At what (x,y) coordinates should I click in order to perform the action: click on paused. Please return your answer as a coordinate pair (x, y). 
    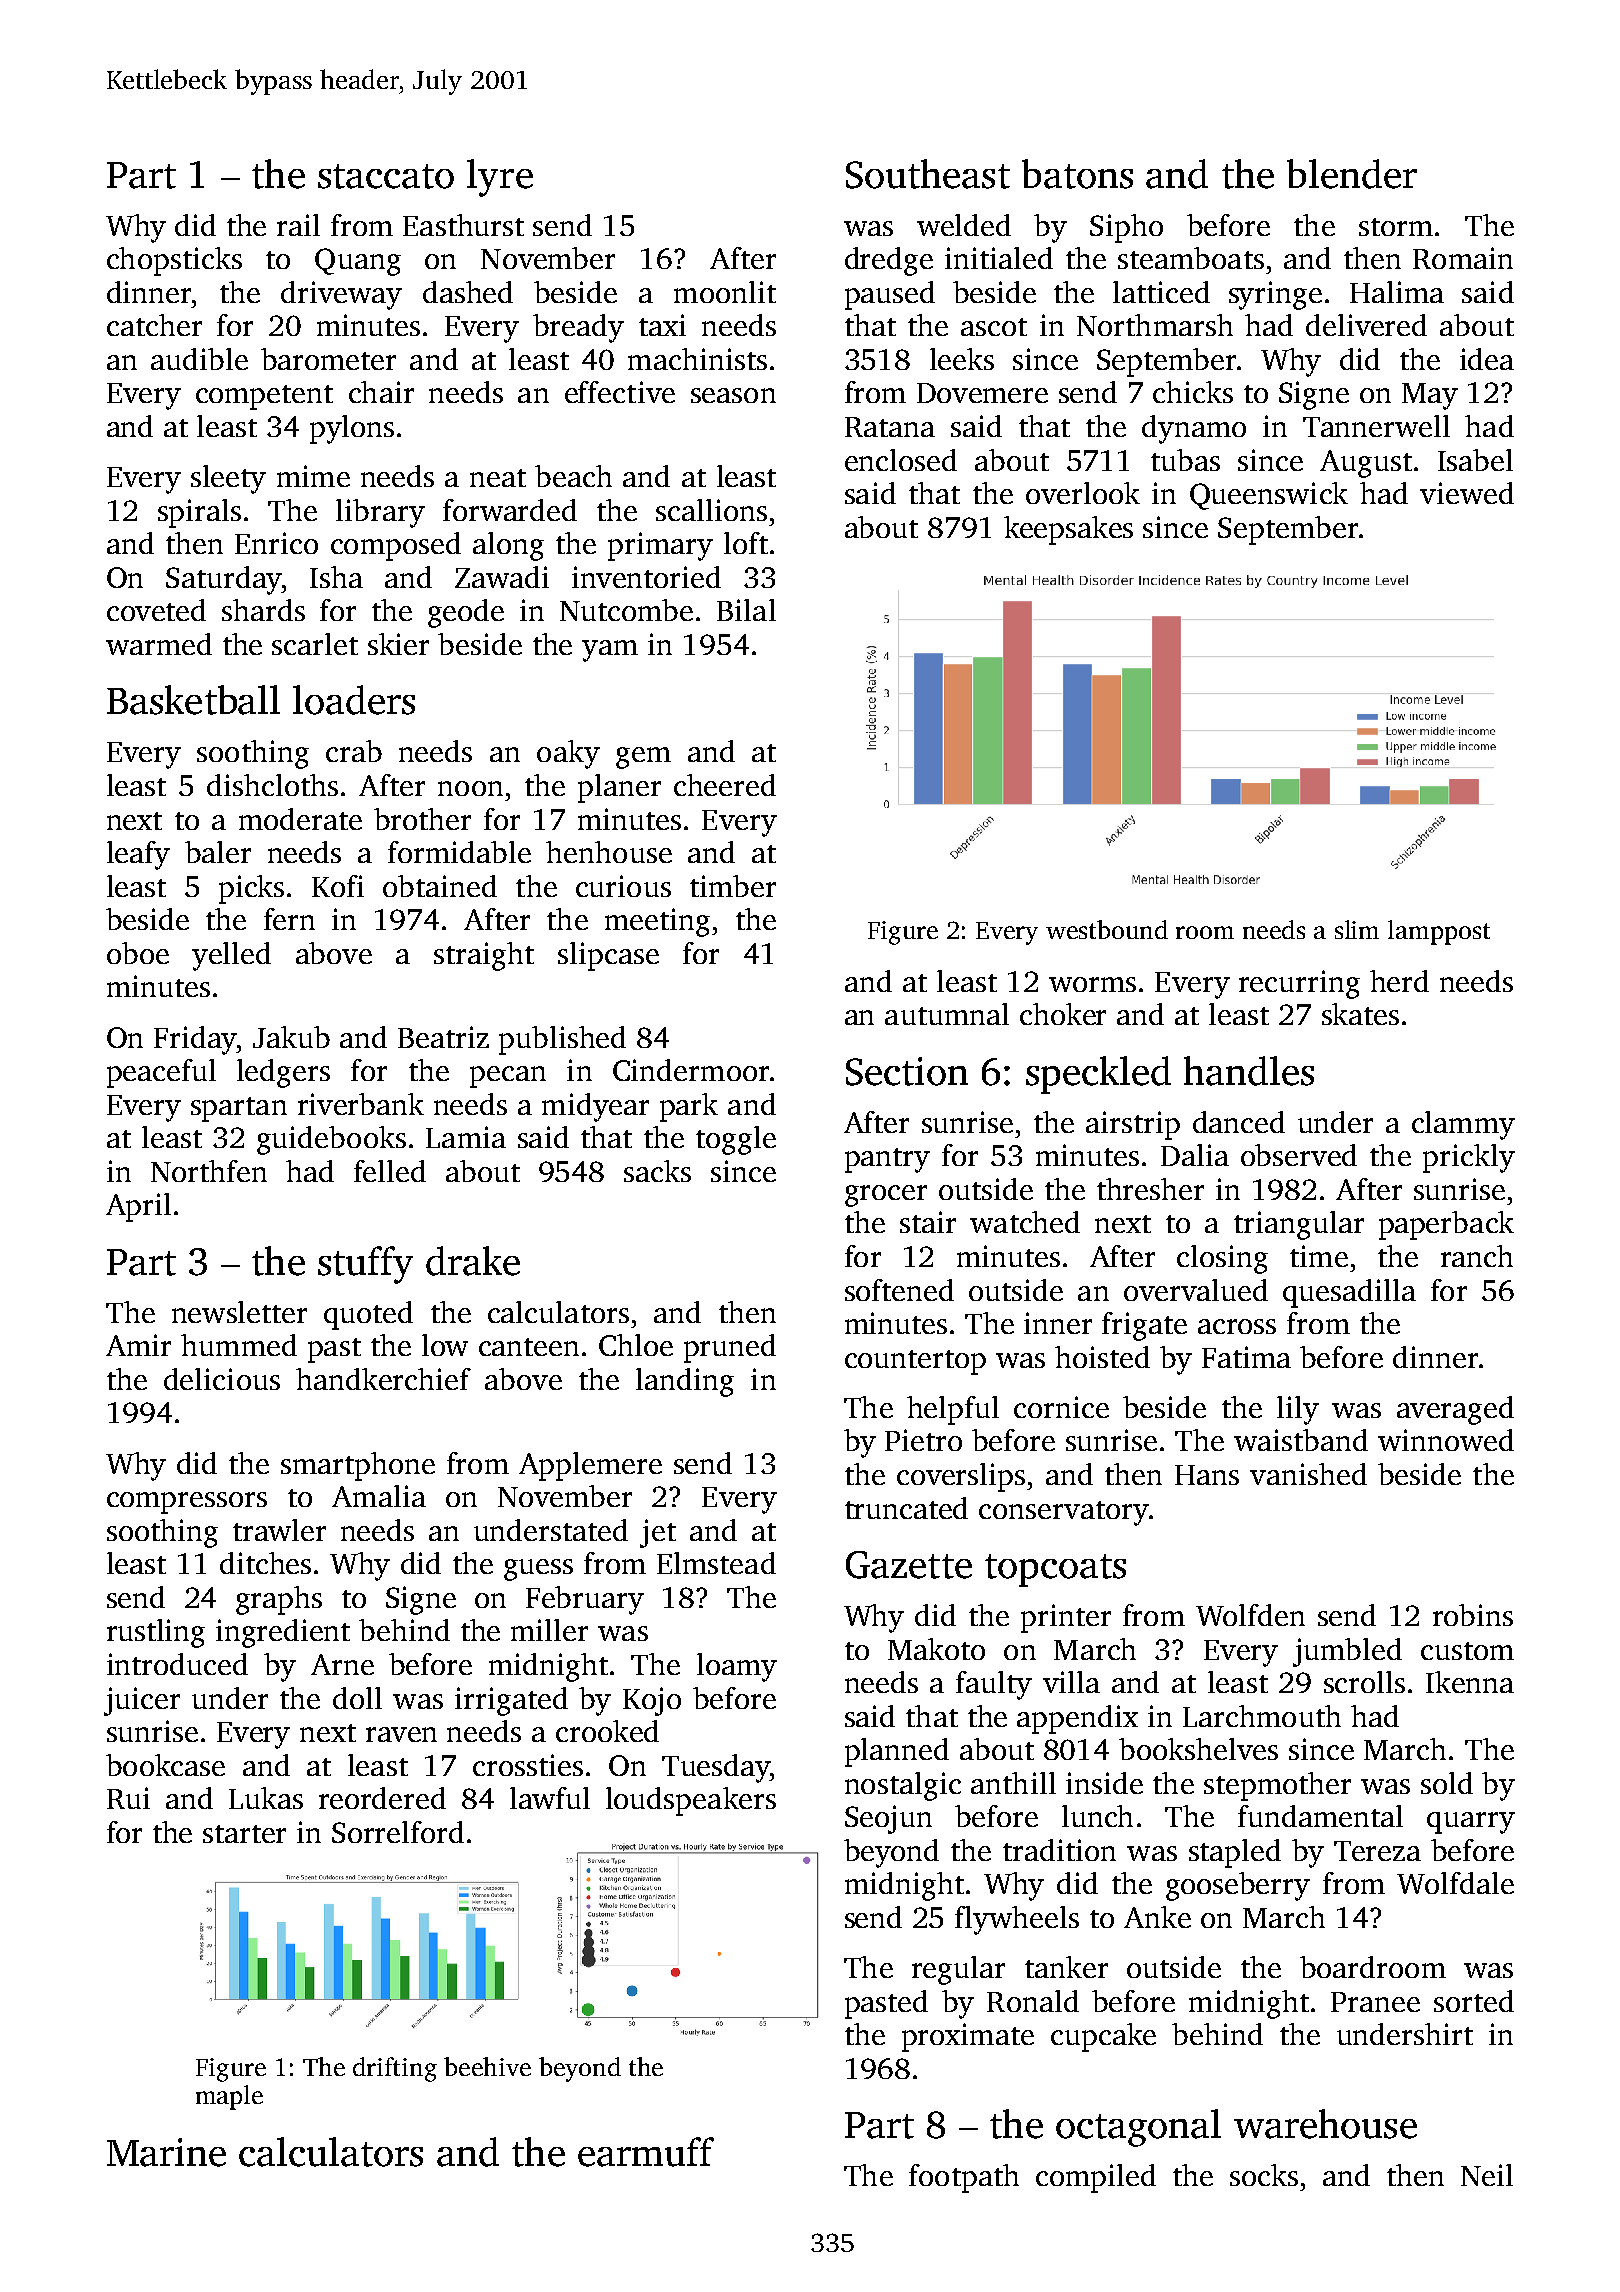
    Looking at the image, I should click on (890, 295).
